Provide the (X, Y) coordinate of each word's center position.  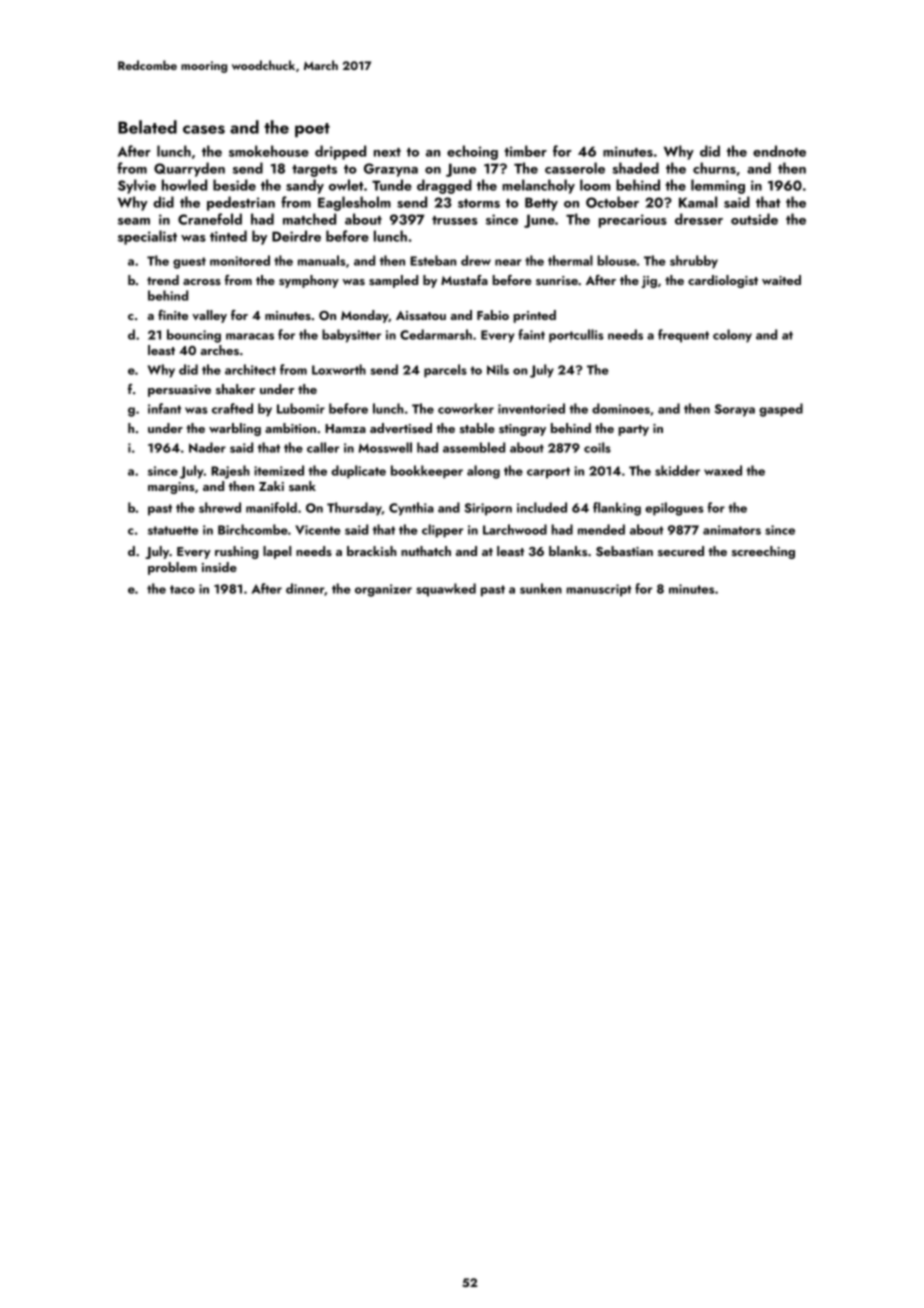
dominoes (621, 408)
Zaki (271, 486)
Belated (147, 127)
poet (312, 130)
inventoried (531, 408)
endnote (779, 151)
